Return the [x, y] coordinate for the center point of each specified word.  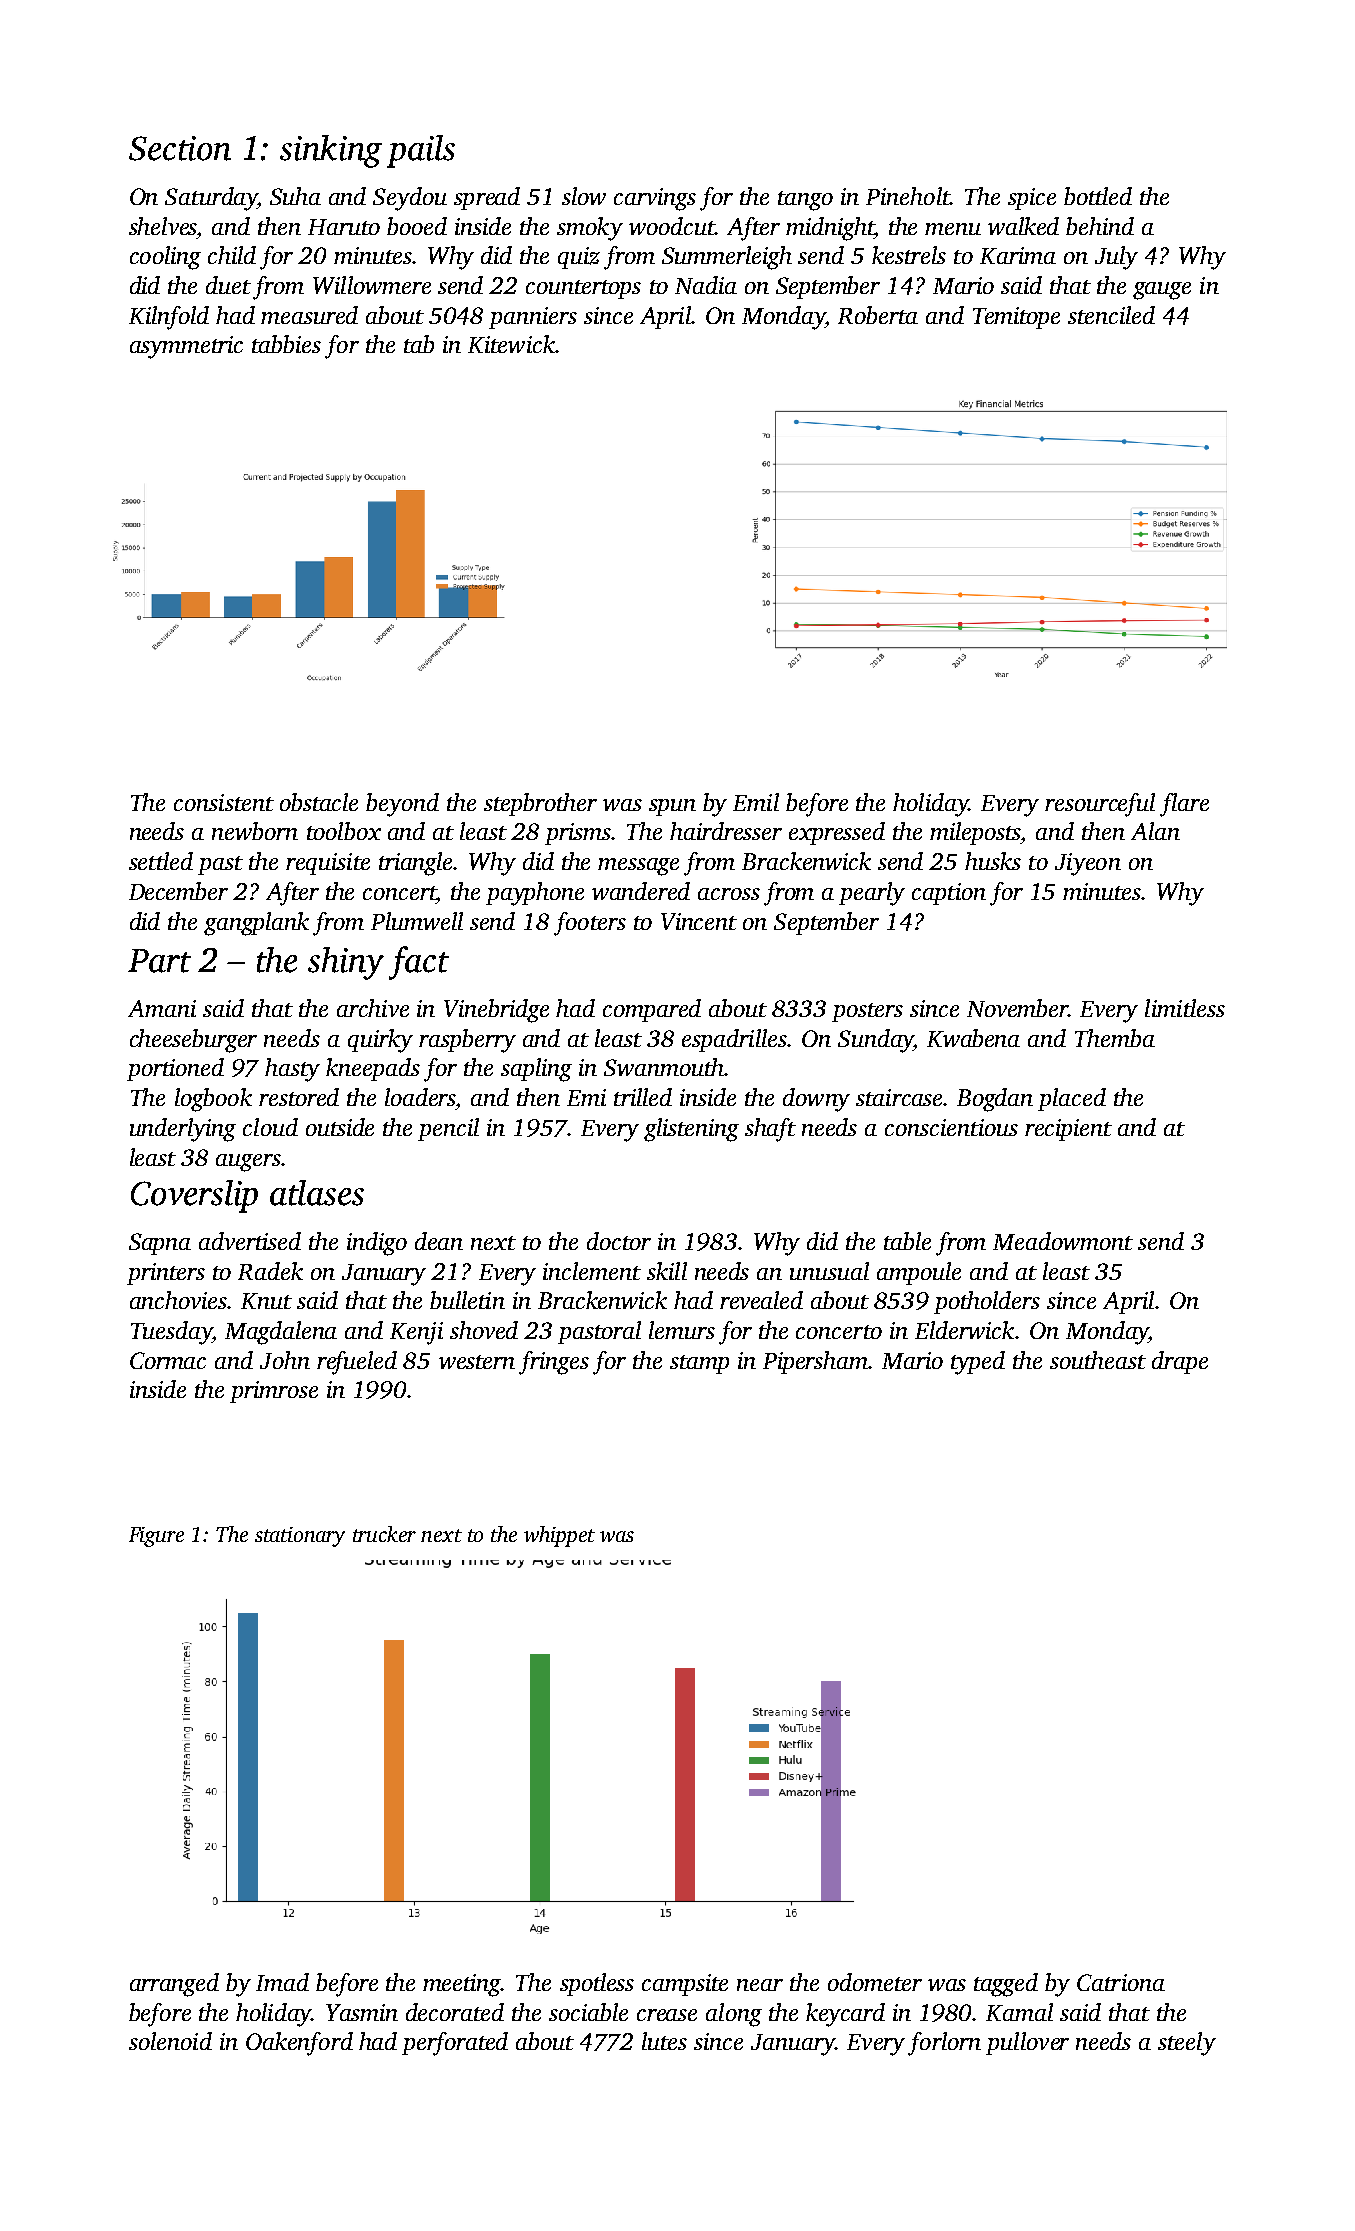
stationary [300, 1537]
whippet [559, 1536]
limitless [1185, 1008]
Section [180, 148]
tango [805, 201]
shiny [346, 963]
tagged [1006, 1985]
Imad [282, 1982]
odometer [875, 1982]
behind [1100, 226]
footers [590, 924]
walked [1023, 226]
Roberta [878, 315]
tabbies [286, 344]
